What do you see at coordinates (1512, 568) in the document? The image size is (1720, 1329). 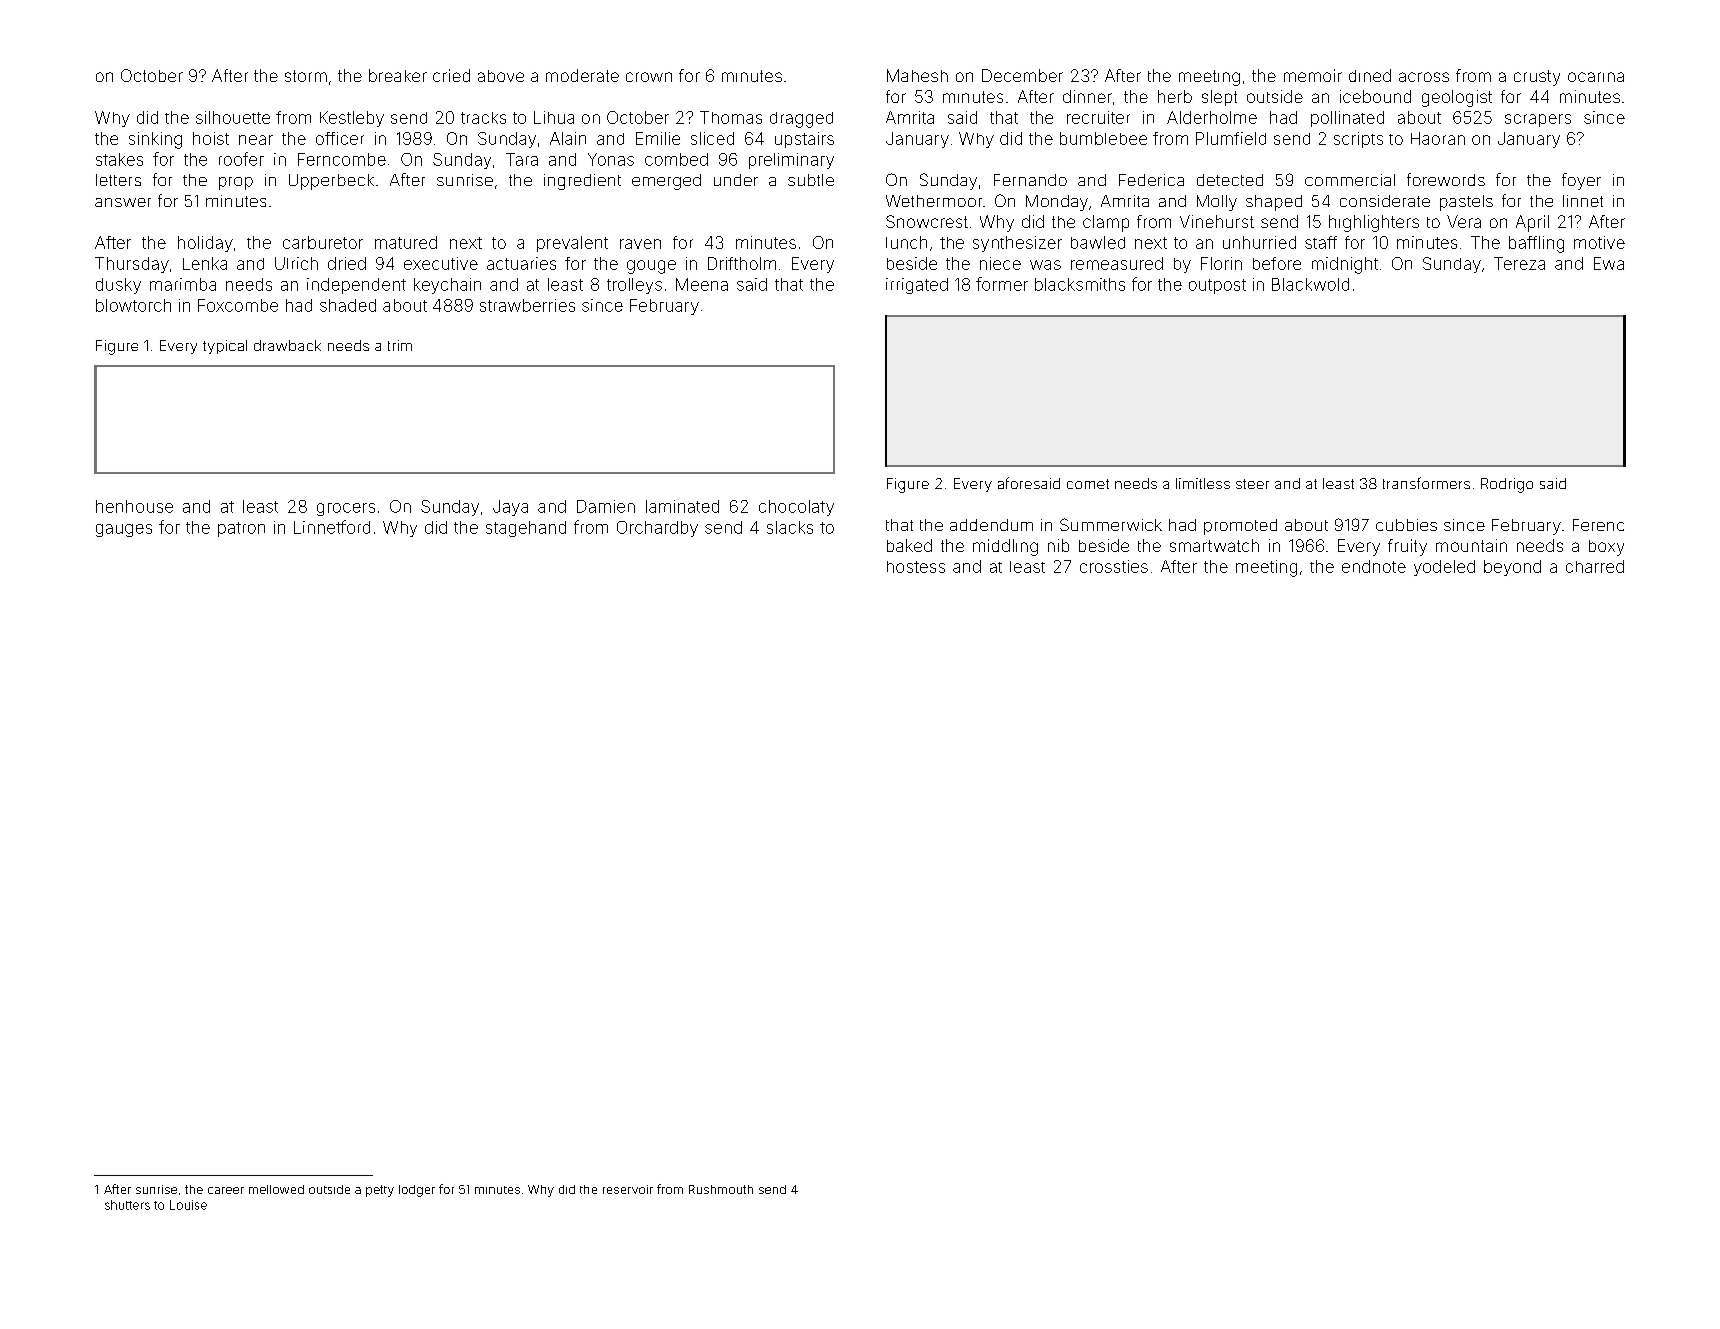 I see `beyond` at bounding box center [1512, 568].
